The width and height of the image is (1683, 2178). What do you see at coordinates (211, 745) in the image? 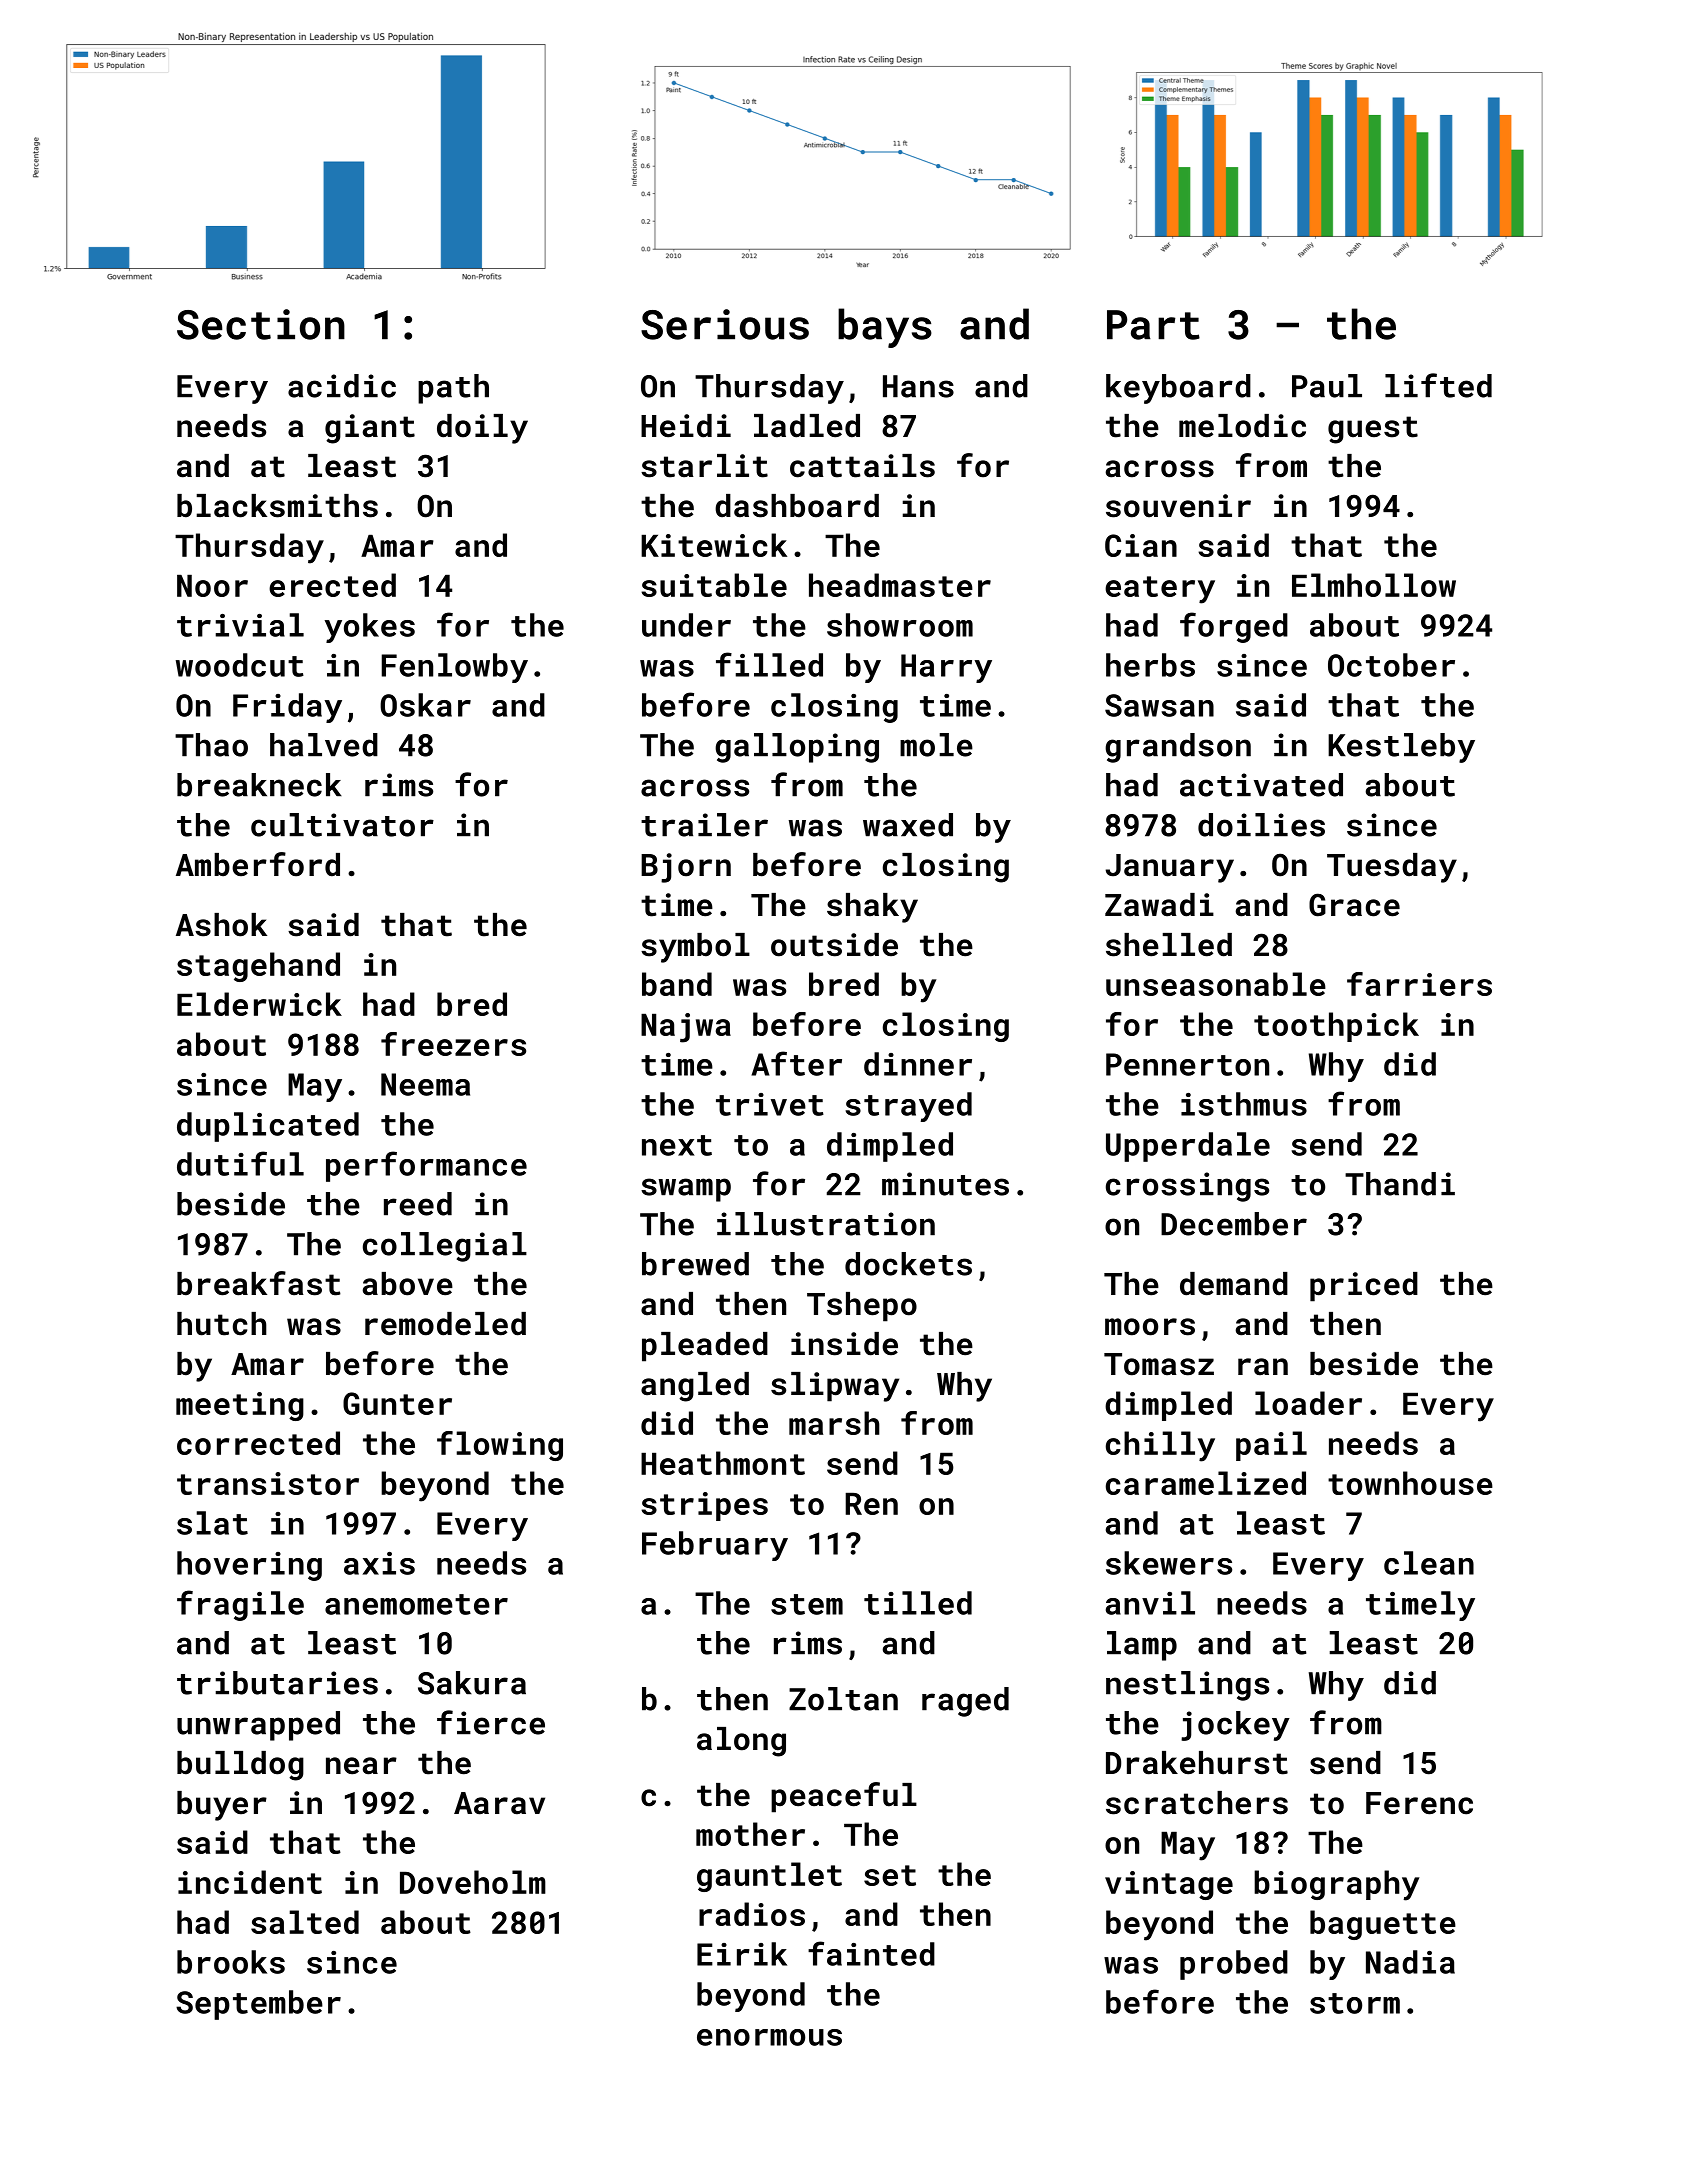
I see `Thao` at bounding box center [211, 745].
